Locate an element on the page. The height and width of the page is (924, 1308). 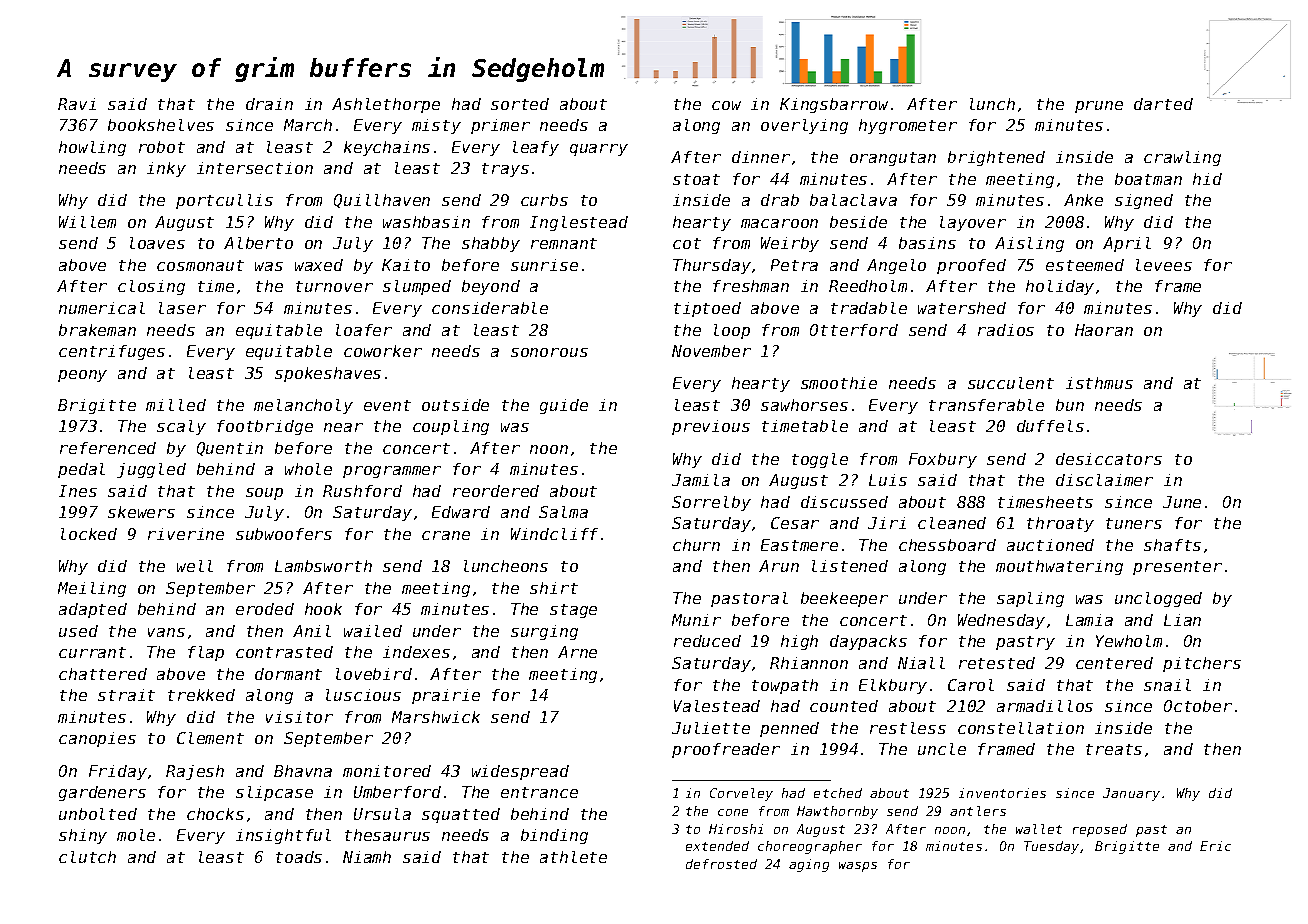
sorted is located at coordinates (520, 104).
